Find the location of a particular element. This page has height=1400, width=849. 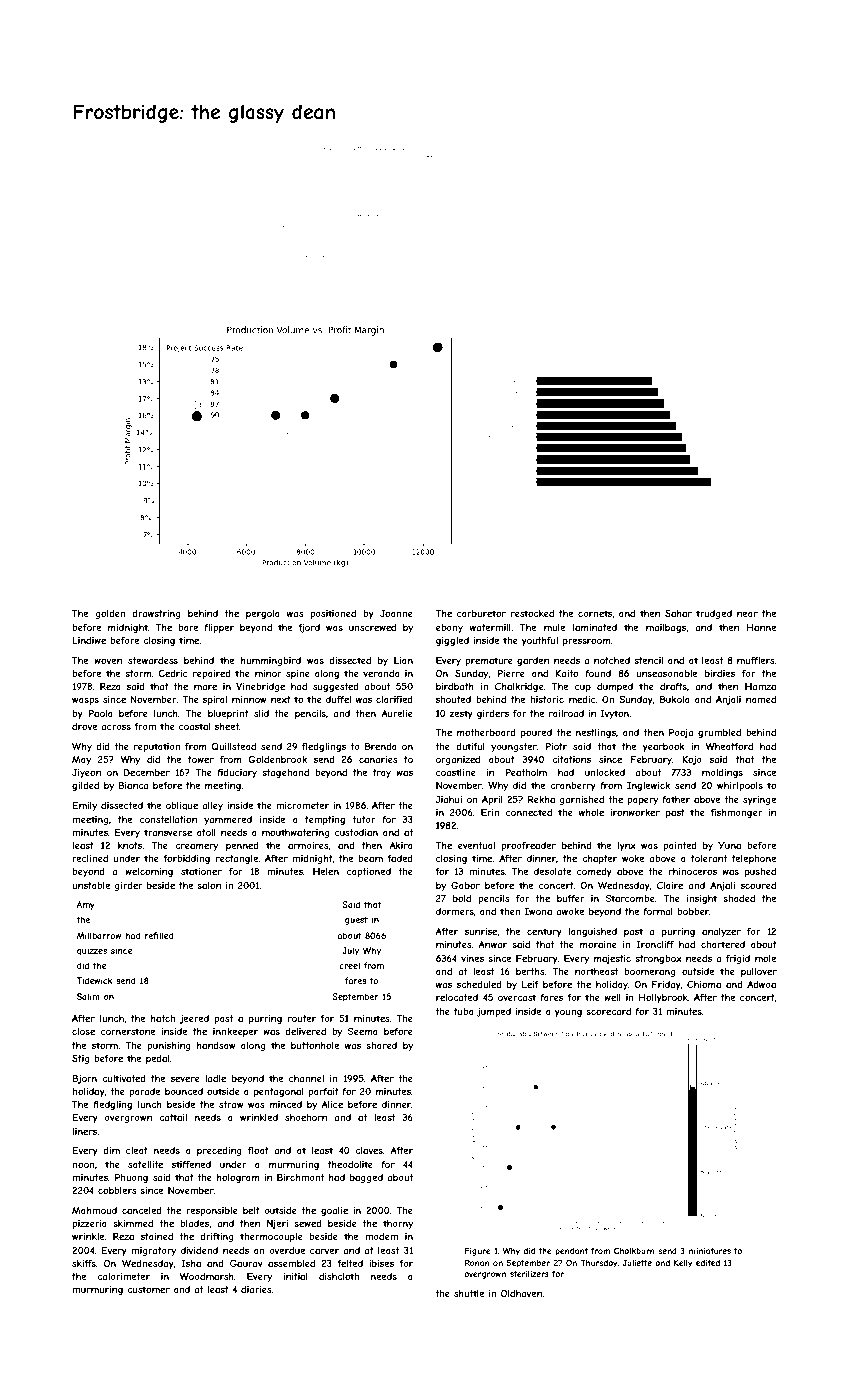

shuttle is located at coordinates (469, 1293).
